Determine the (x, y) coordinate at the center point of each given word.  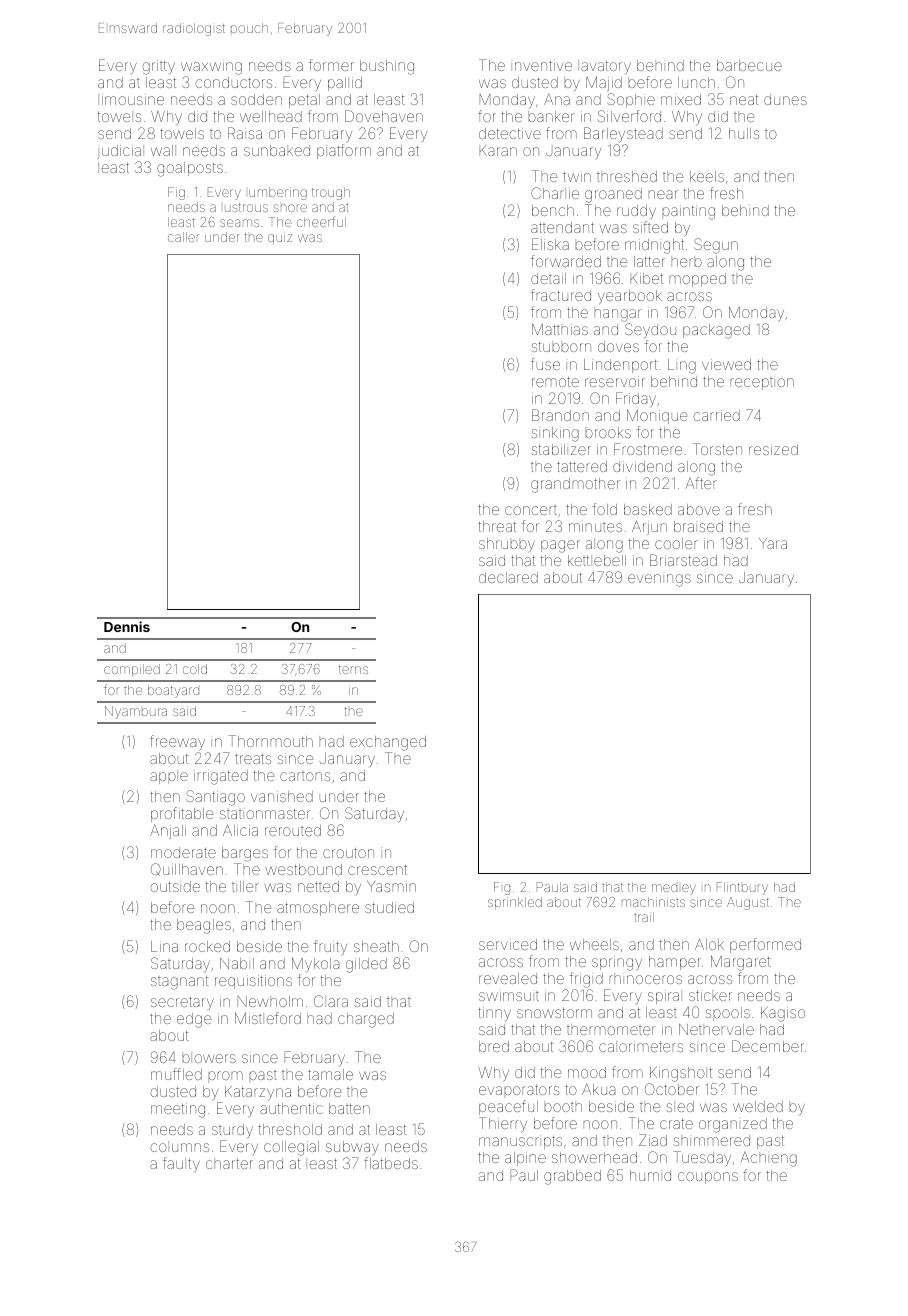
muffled (176, 1074)
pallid (345, 84)
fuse (545, 364)
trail (644, 917)
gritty (159, 67)
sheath (376, 946)
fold (605, 509)
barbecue (749, 65)
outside (175, 886)
